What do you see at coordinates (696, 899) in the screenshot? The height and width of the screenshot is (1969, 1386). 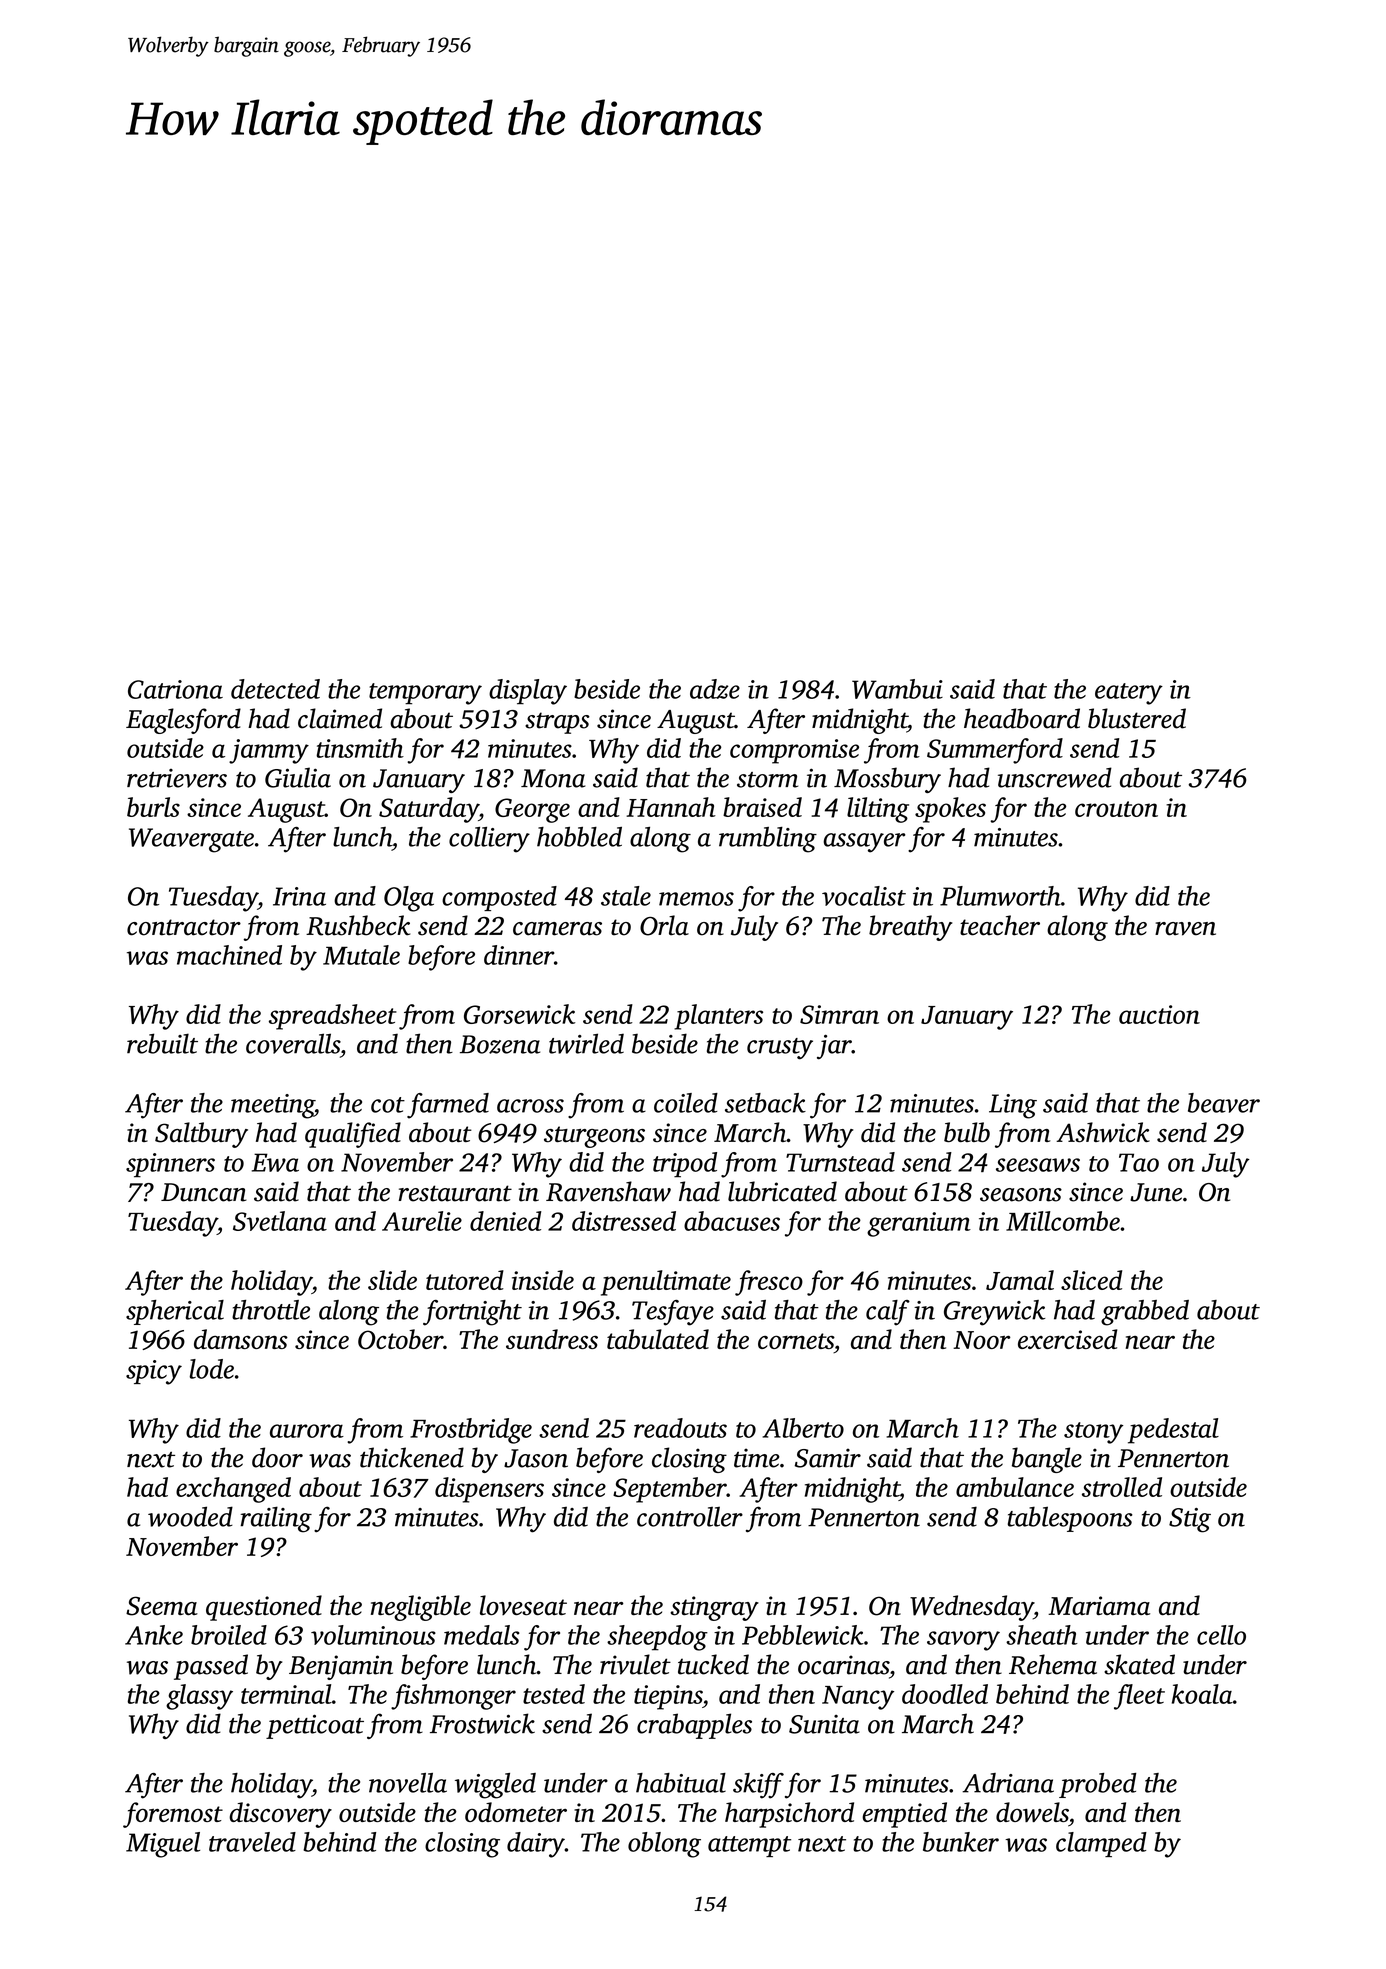 I see `memos` at bounding box center [696, 899].
